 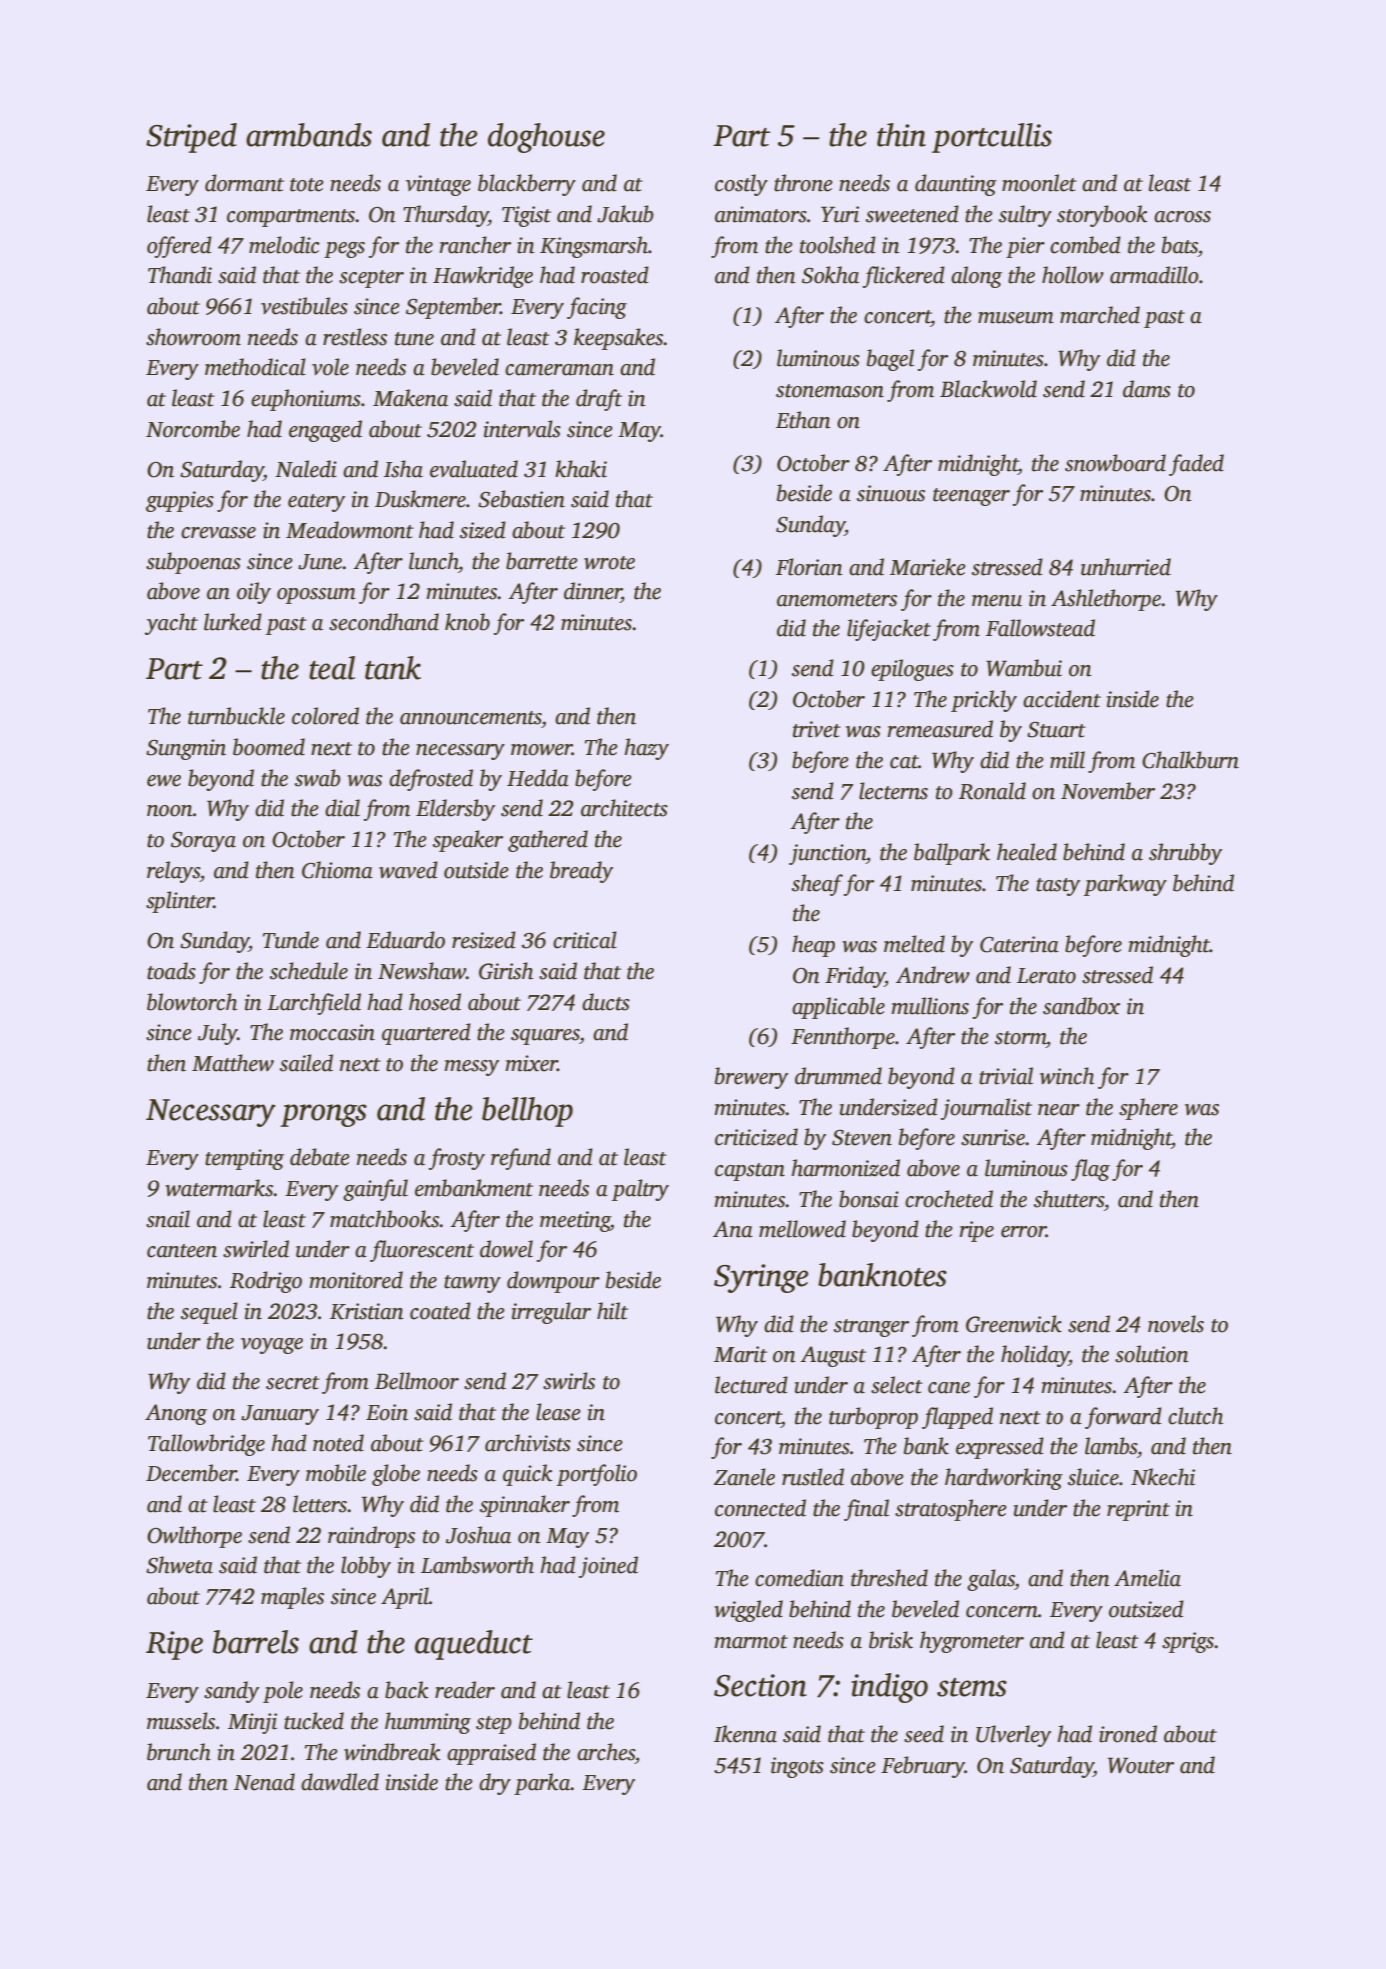 I want to click on harmonized, so click(x=845, y=1168).
